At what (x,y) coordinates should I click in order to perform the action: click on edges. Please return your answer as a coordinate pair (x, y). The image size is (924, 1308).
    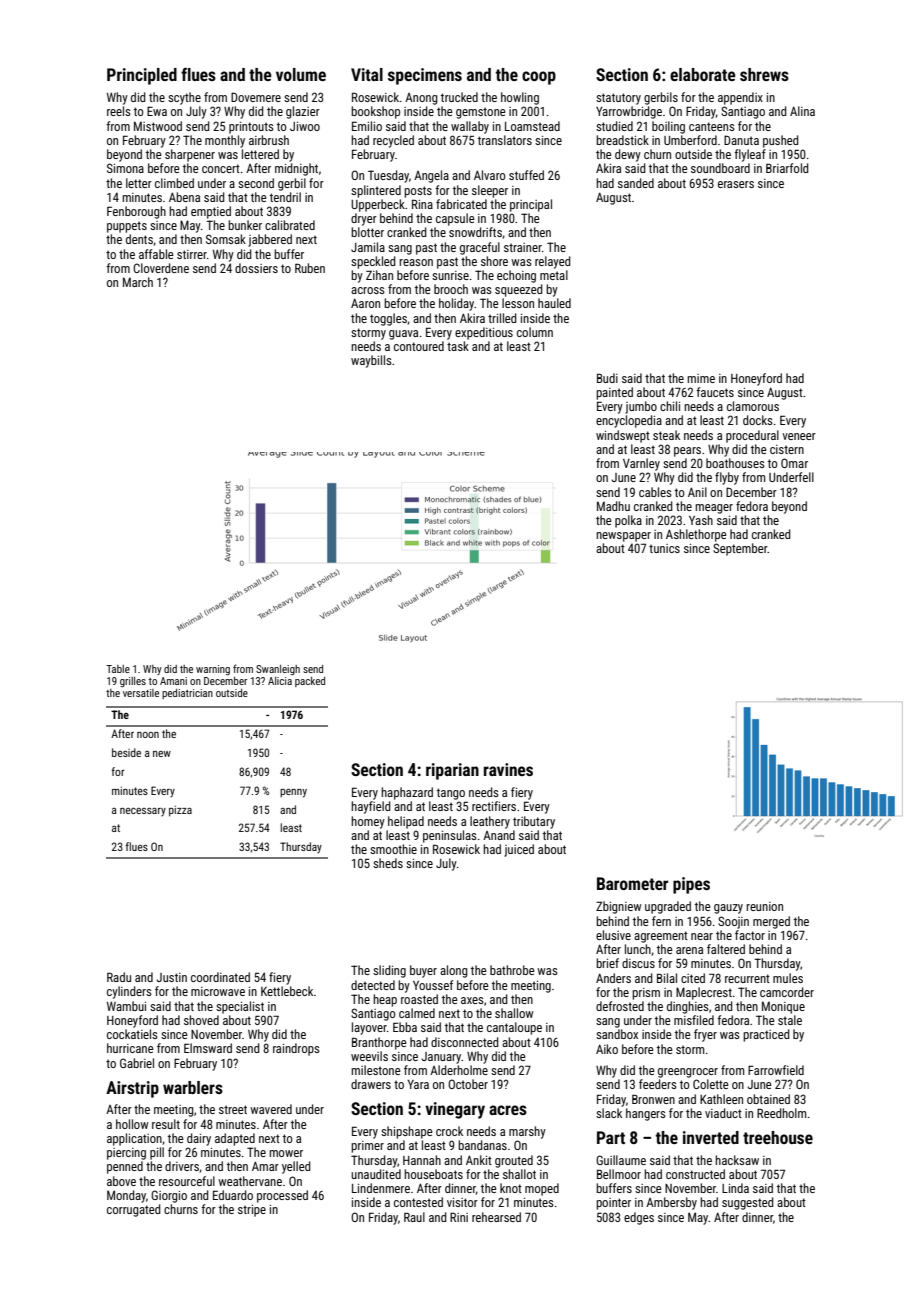
    Looking at the image, I should click on (639, 1218).
